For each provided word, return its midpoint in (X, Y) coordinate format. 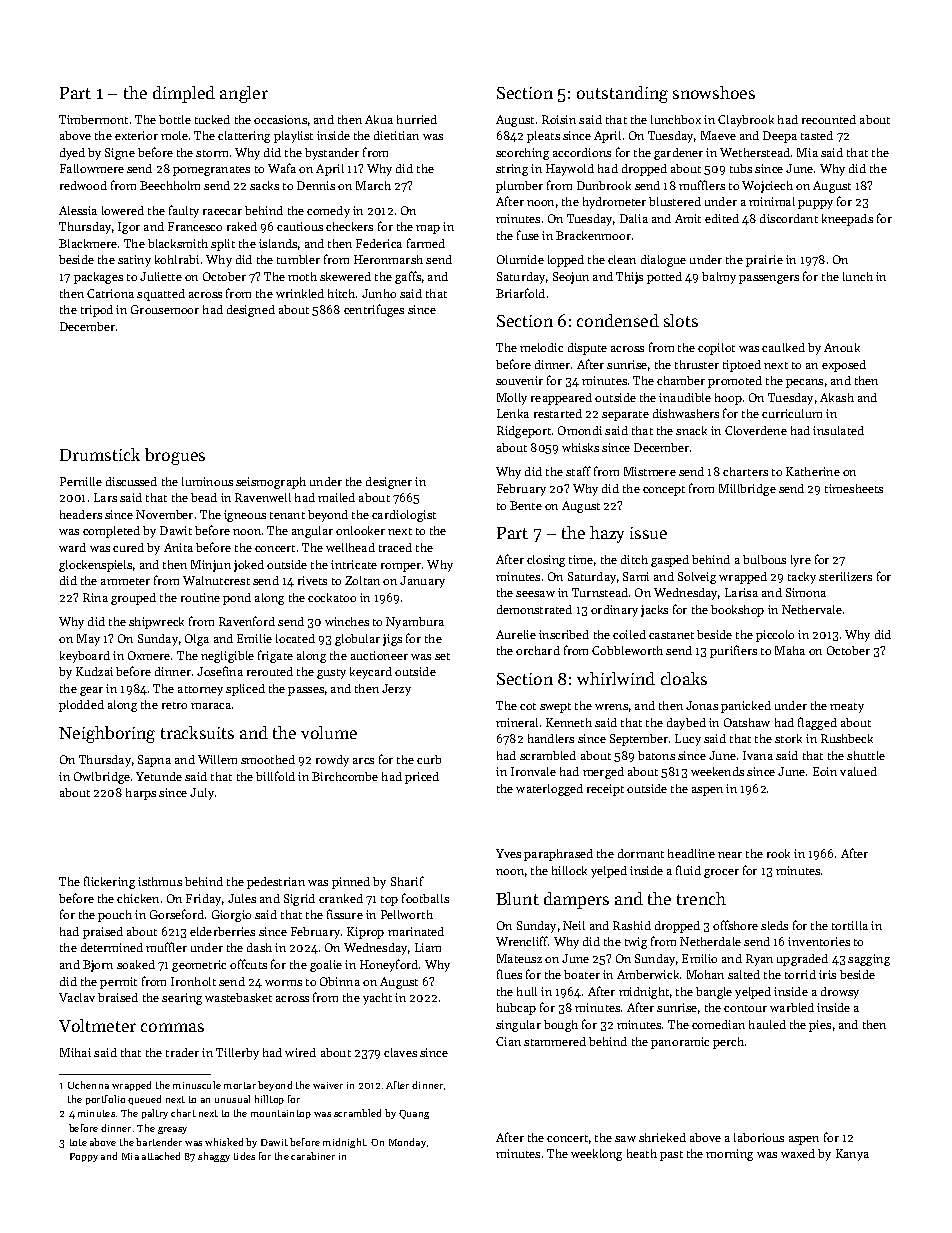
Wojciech (767, 187)
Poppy (84, 1157)
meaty (847, 708)
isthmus (160, 881)
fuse (528, 235)
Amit (688, 218)
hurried (417, 119)
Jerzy (396, 690)
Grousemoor (165, 309)
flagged (817, 723)
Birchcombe (345, 776)
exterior (136, 135)
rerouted (270, 671)
